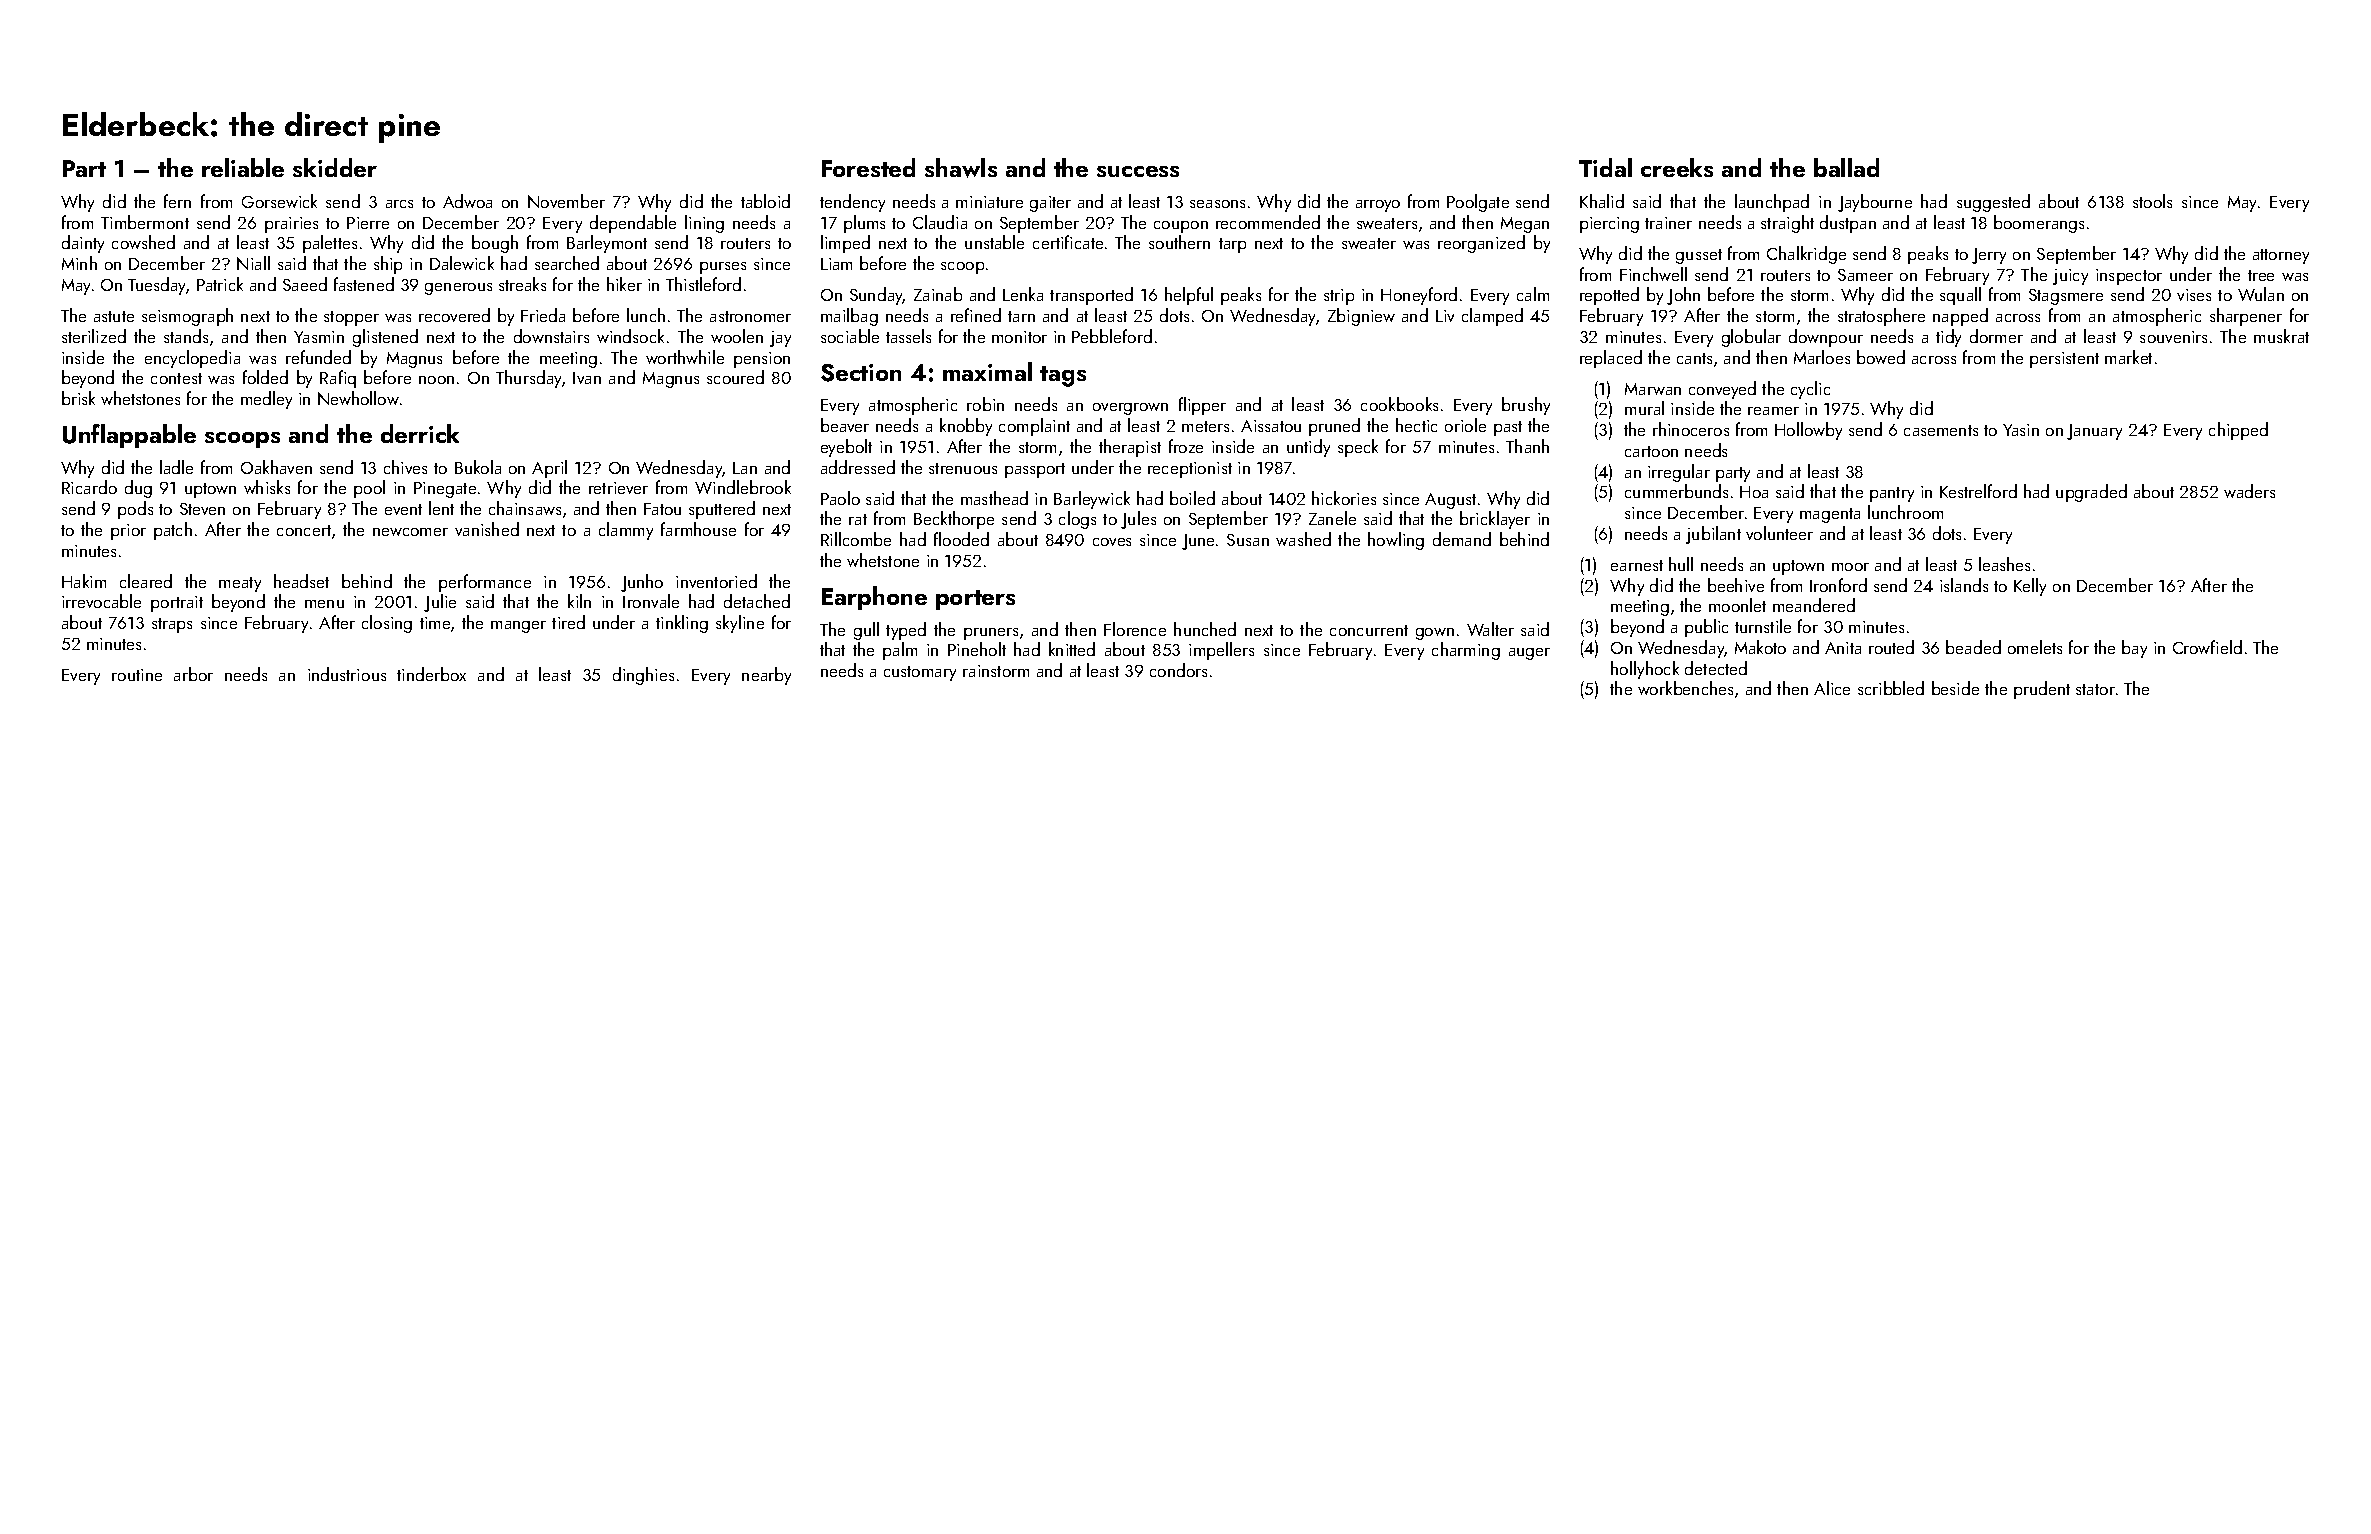  Describe the element at coordinates (173, 531) in the screenshot. I see `patch` at that location.
